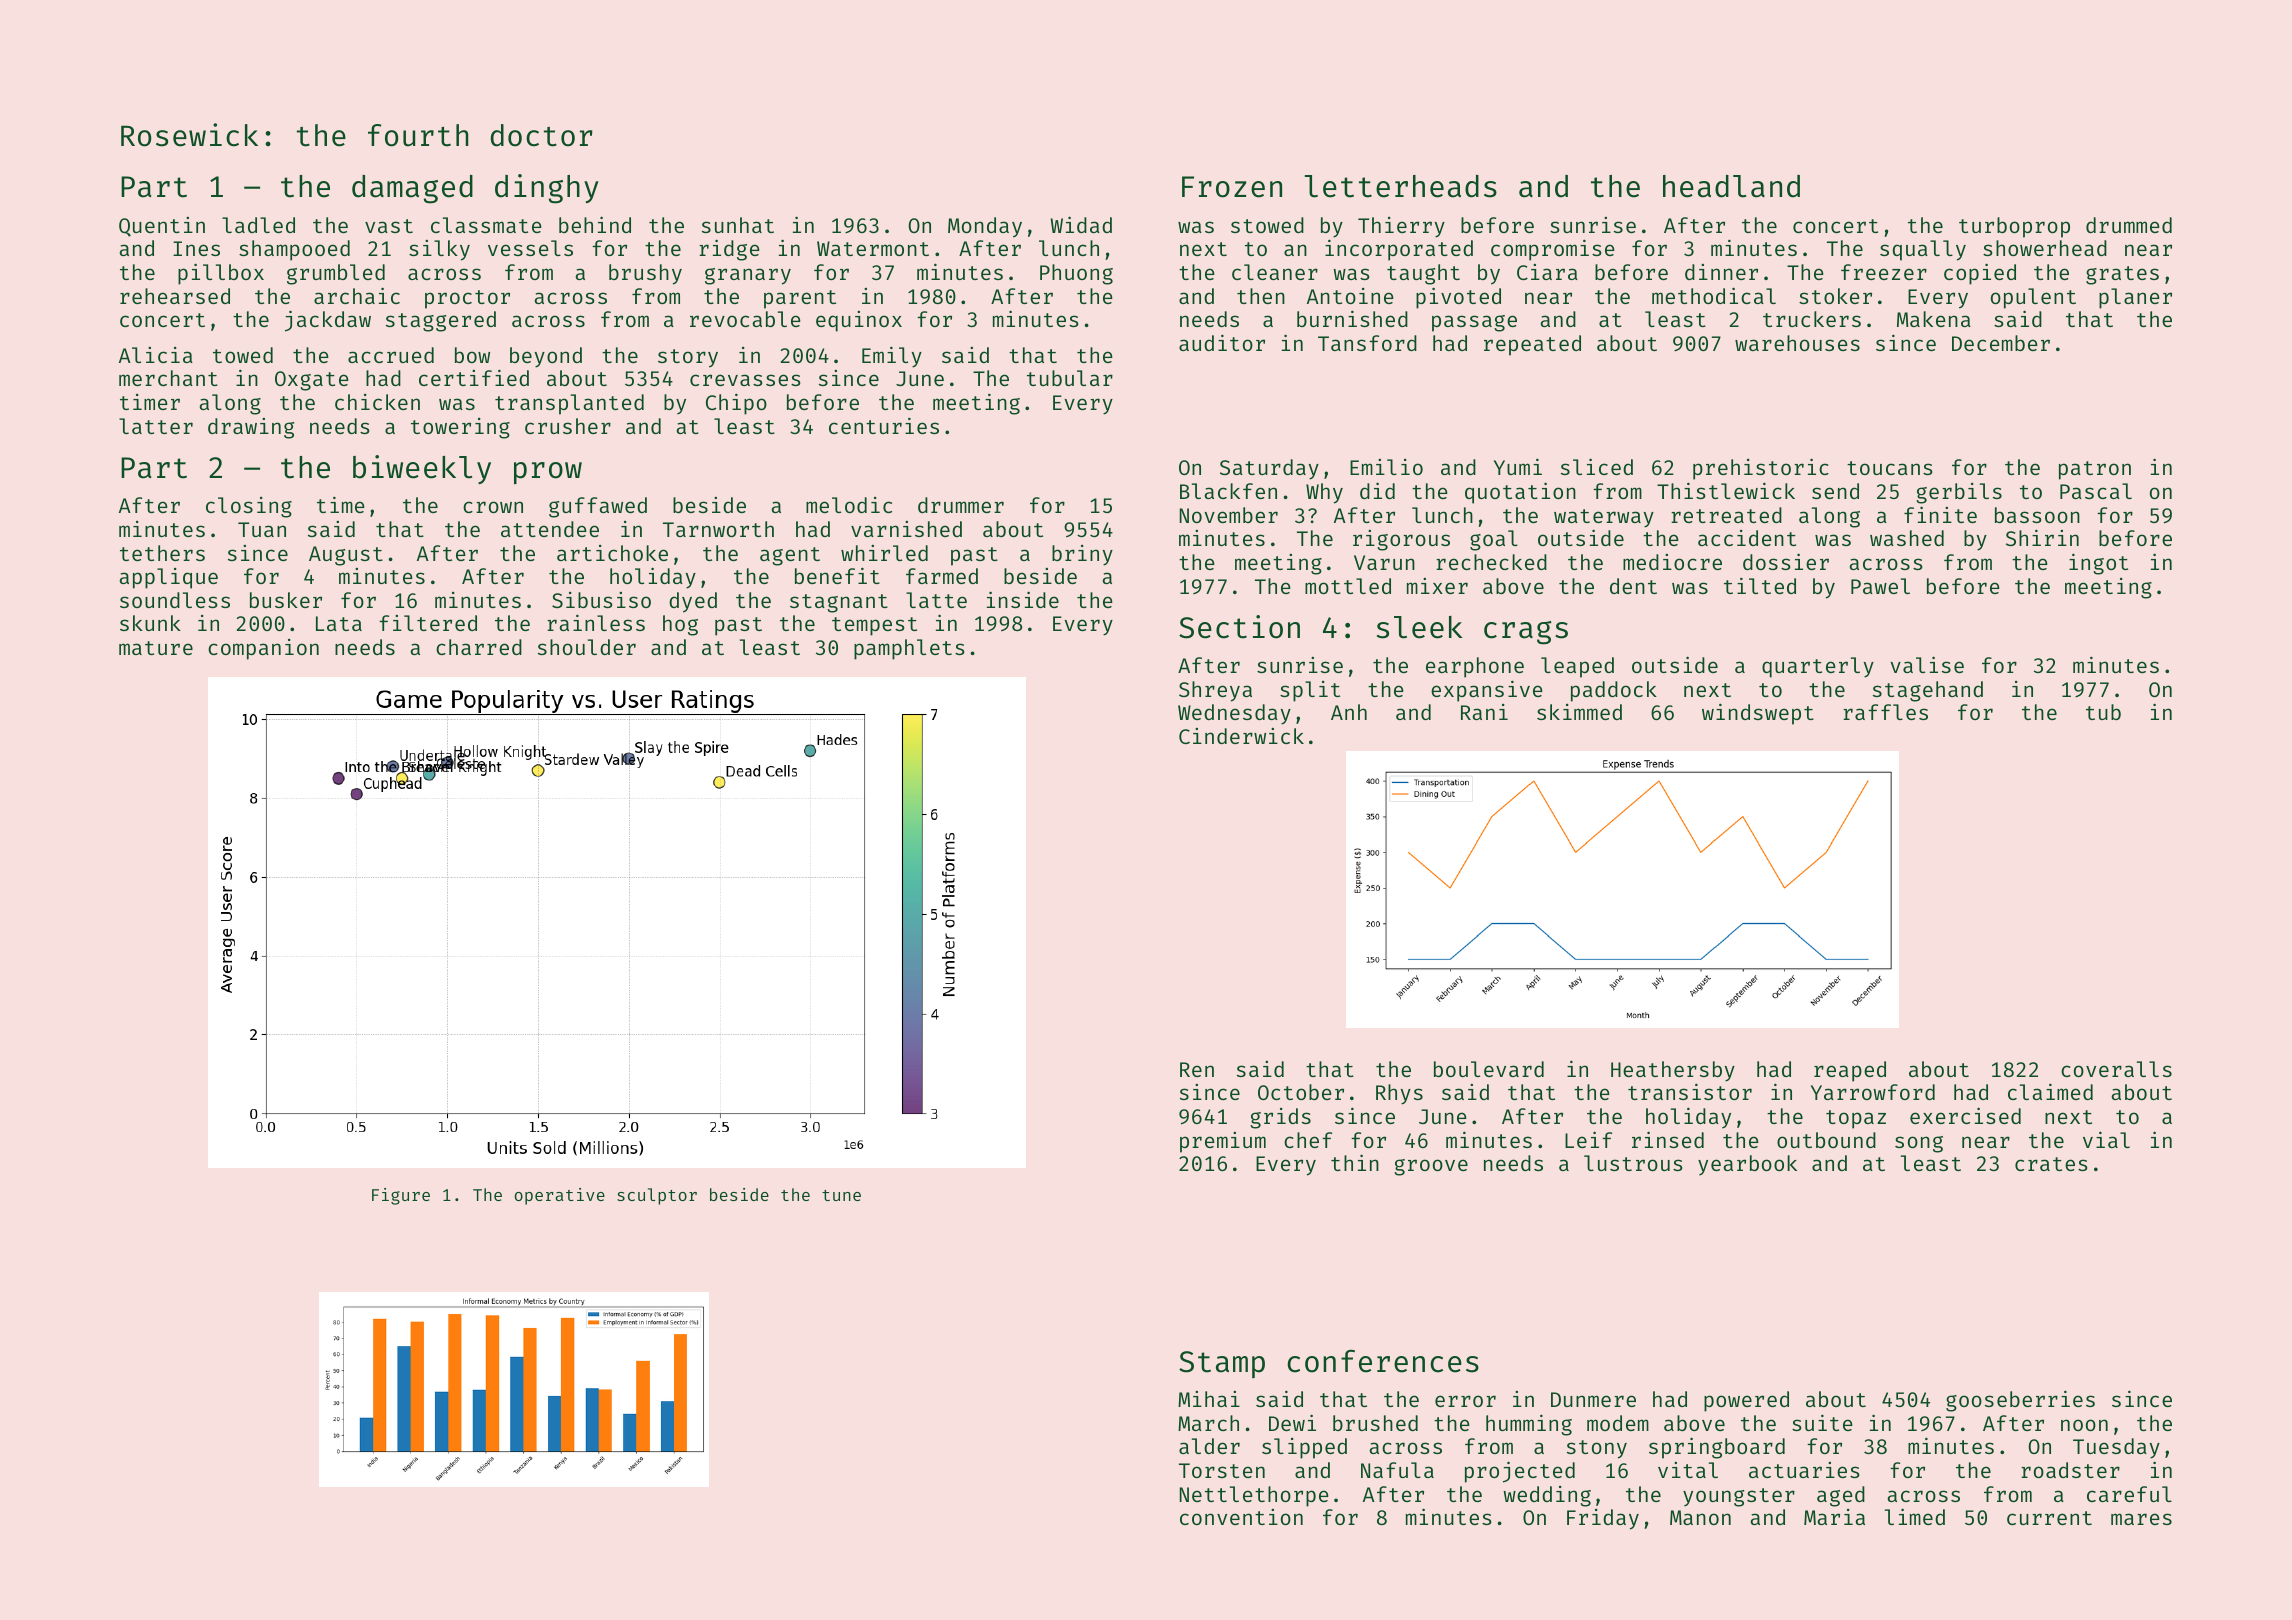 This image has height=1620, width=2292. Describe the element at coordinates (1633, 1163) in the image. I see `lustrous` at that location.
